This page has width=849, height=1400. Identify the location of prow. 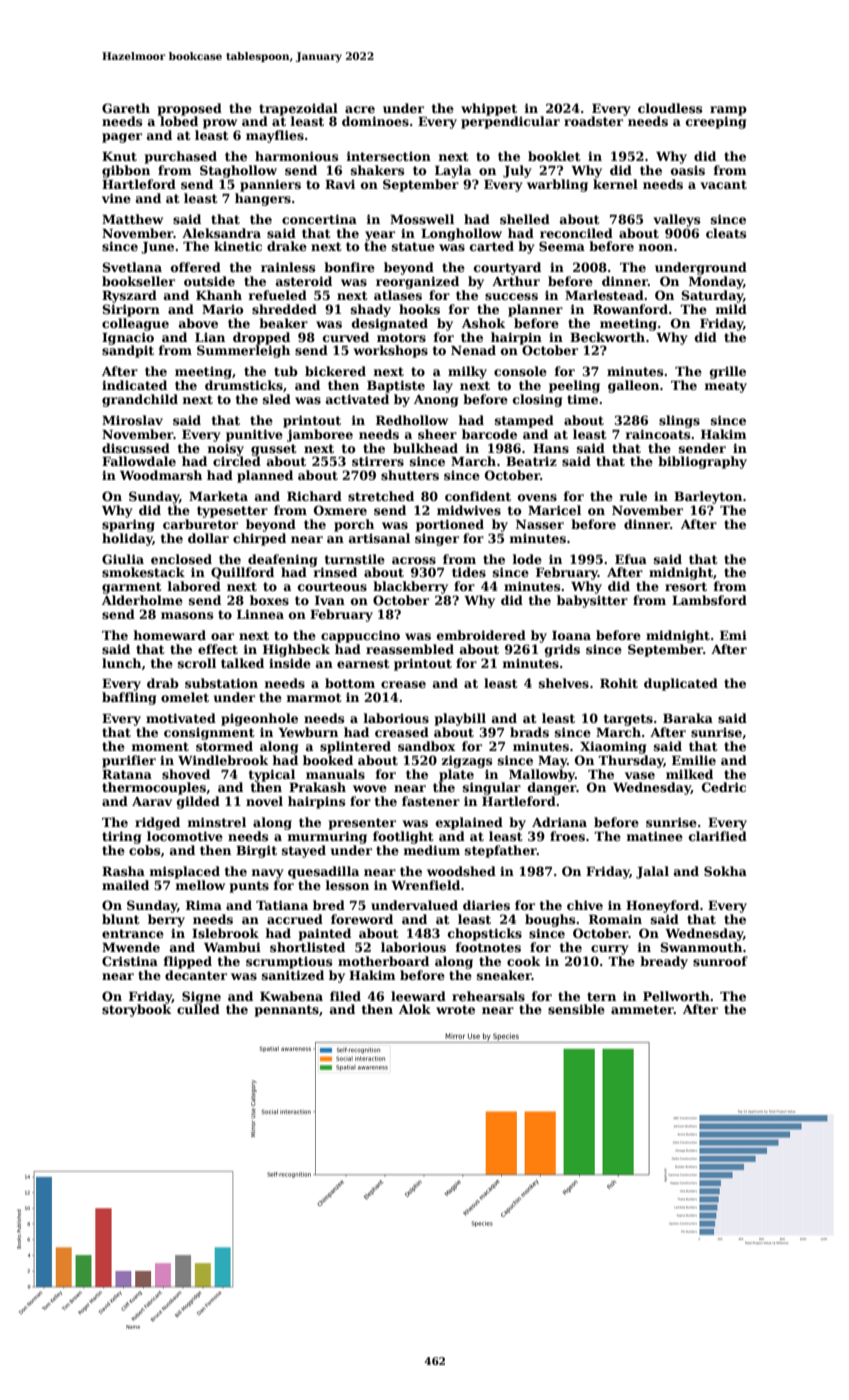
(220, 124).
